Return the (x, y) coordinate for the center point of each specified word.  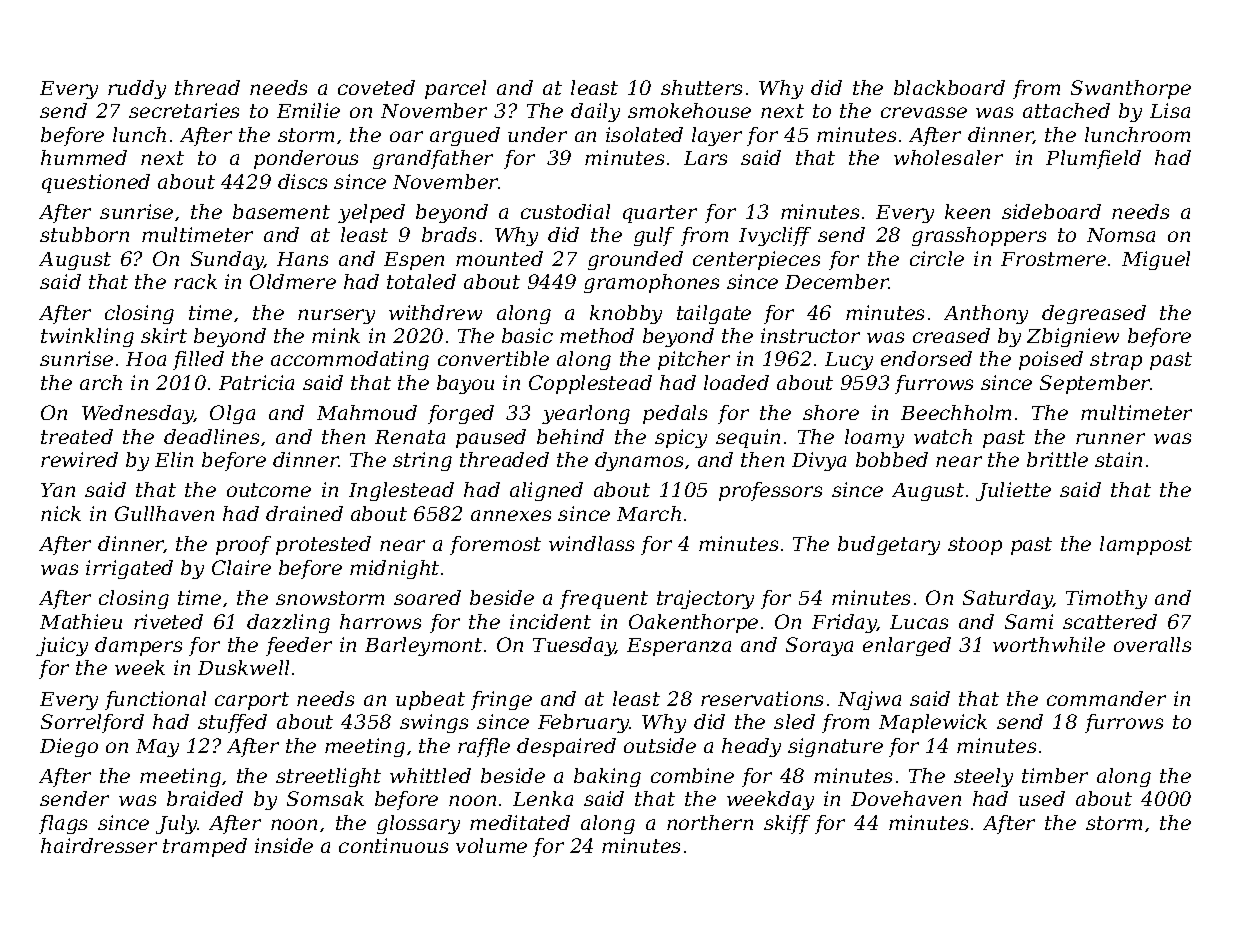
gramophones (651, 283)
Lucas (919, 622)
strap (1116, 361)
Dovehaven (906, 798)
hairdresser (99, 845)
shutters (701, 87)
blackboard (949, 87)
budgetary (889, 545)
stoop (975, 546)
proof (243, 545)
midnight (394, 569)
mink (336, 335)
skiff (787, 824)
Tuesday (574, 646)
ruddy (137, 89)
